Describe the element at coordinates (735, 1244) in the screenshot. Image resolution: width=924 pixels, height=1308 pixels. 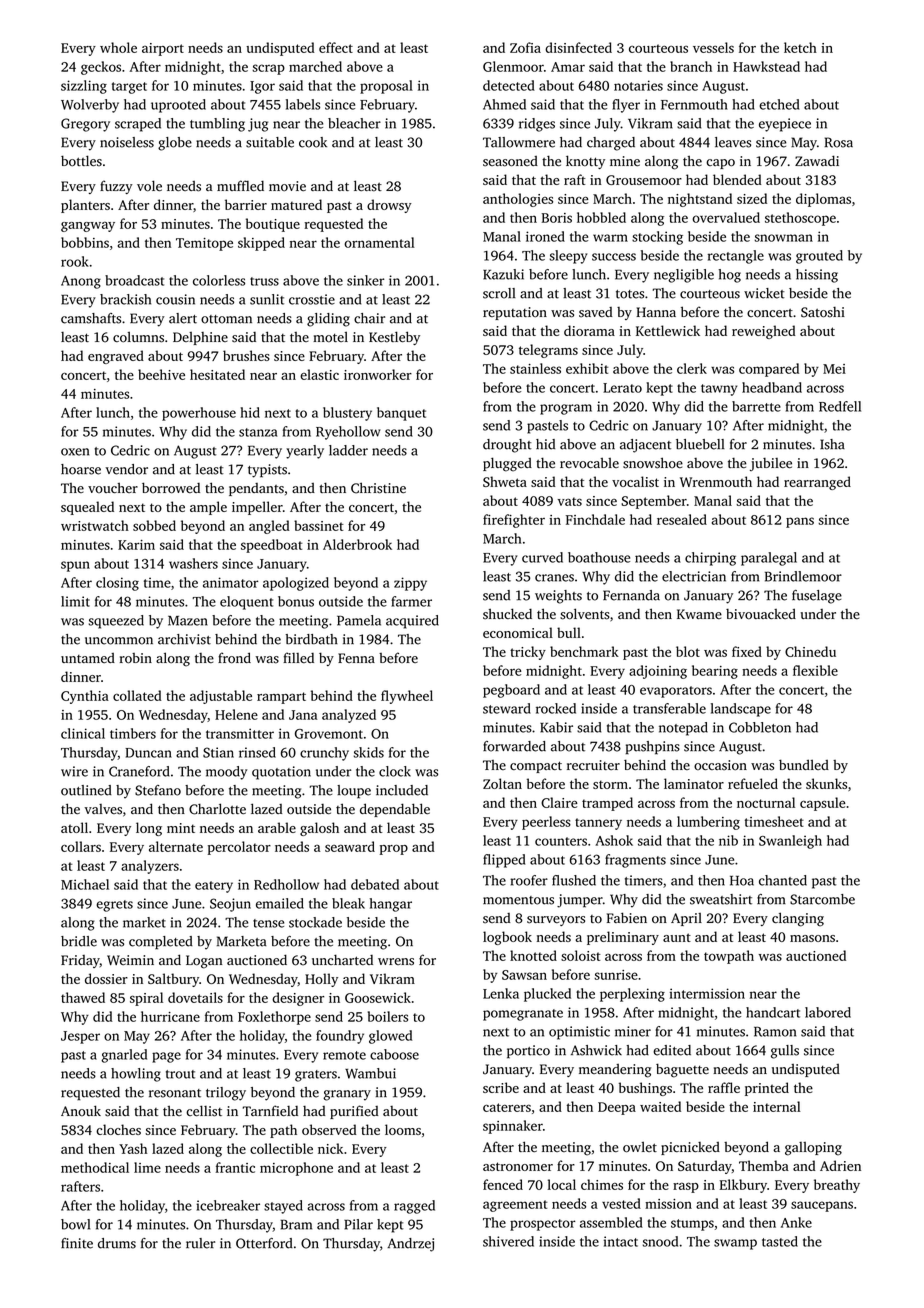
I see `swamp` at that location.
